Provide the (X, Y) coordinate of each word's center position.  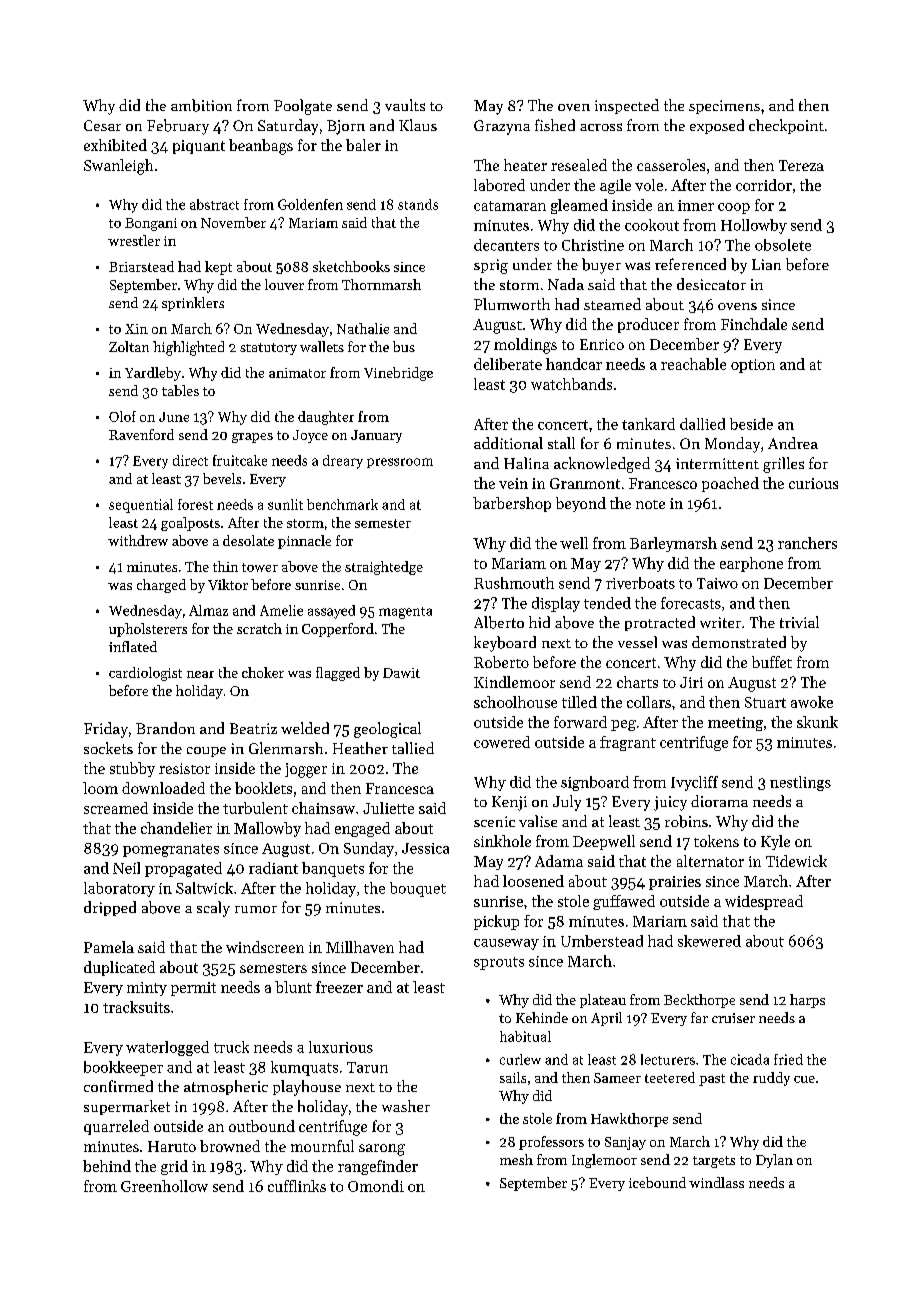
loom (100, 788)
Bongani (151, 224)
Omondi (376, 1186)
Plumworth (512, 304)
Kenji (509, 803)
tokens (716, 841)
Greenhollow (164, 1186)
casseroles (671, 165)
